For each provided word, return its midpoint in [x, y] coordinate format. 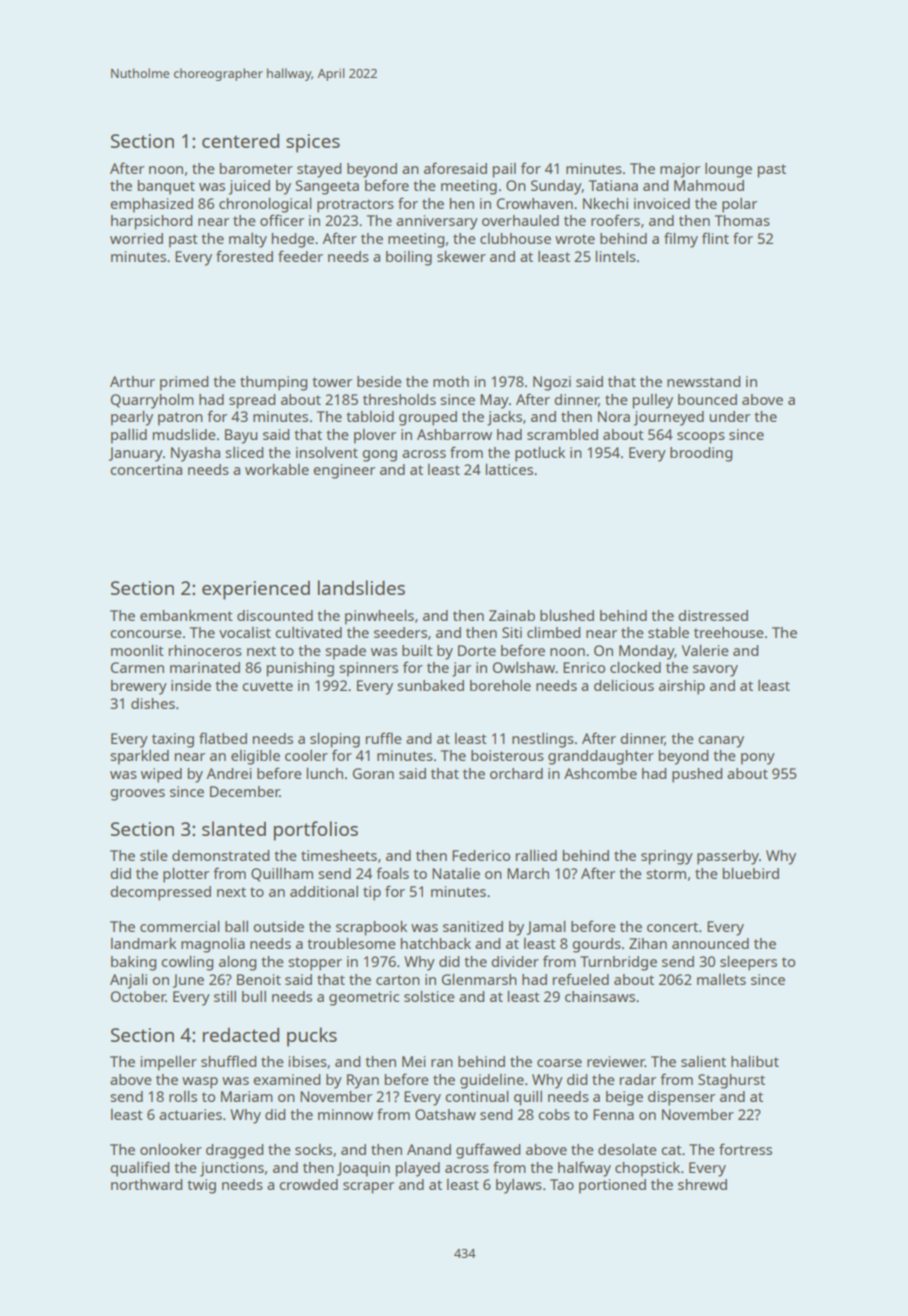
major [680, 170]
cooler [306, 755]
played [418, 1169]
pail [504, 170]
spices [313, 143]
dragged [234, 1151]
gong [379, 456]
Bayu [241, 436]
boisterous [507, 755]
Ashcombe [600, 773]
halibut [755, 1061]
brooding [701, 454]
